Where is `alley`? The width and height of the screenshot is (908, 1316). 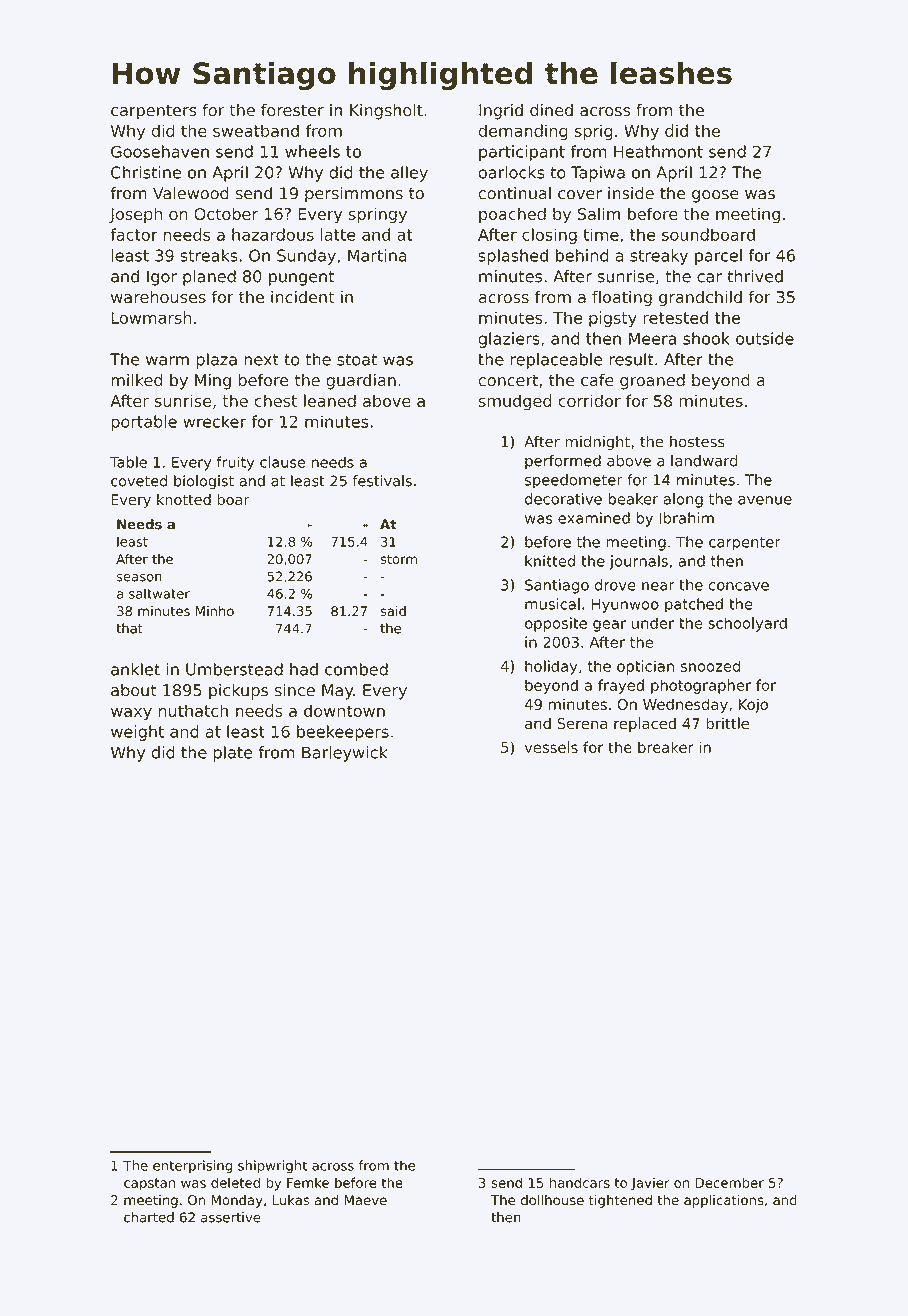 alley is located at coordinates (409, 174).
